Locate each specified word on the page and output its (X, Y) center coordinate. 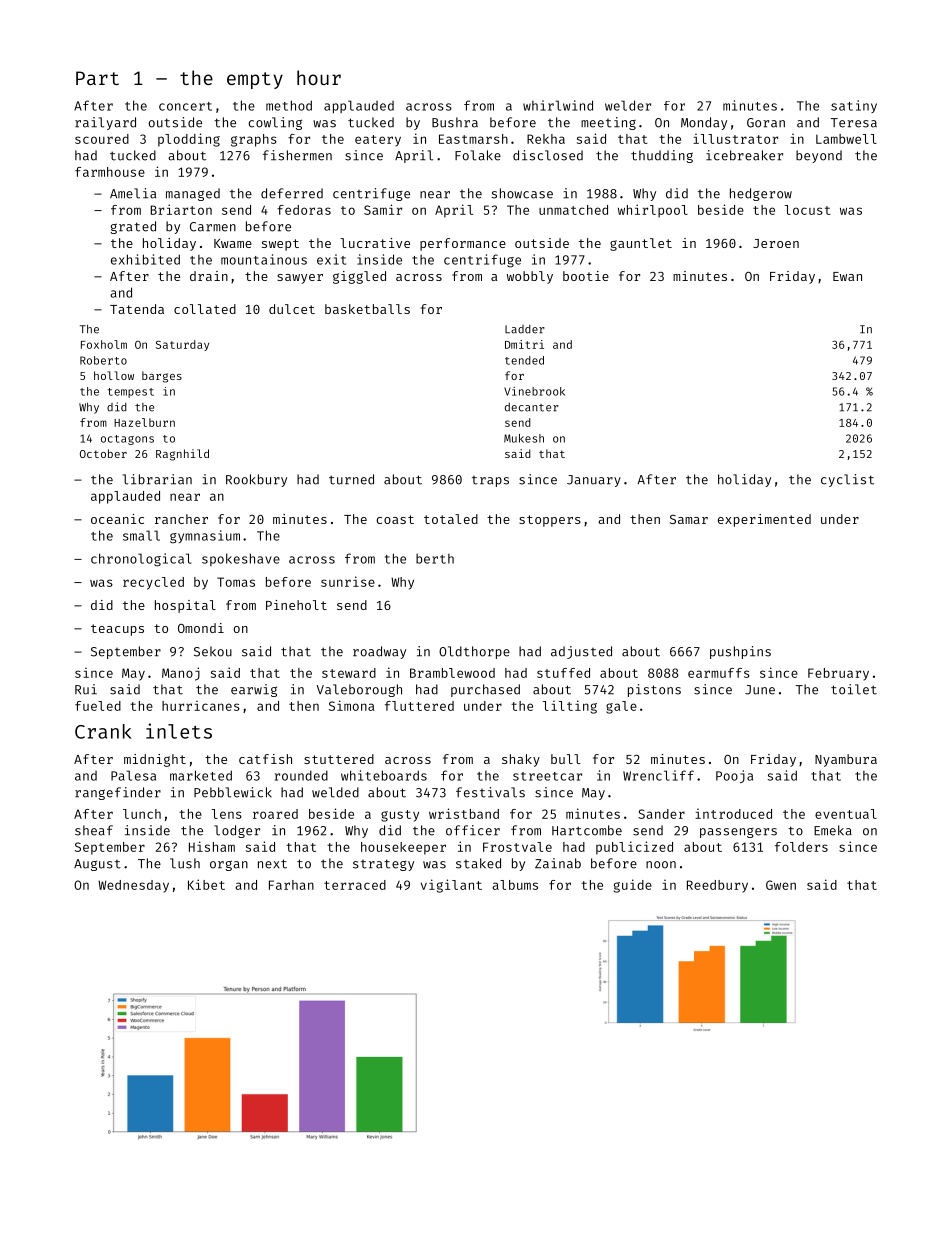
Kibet (206, 884)
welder (628, 105)
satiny (854, 106)
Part (97, 78)
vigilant (451, 886)
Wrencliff (658, 775)
